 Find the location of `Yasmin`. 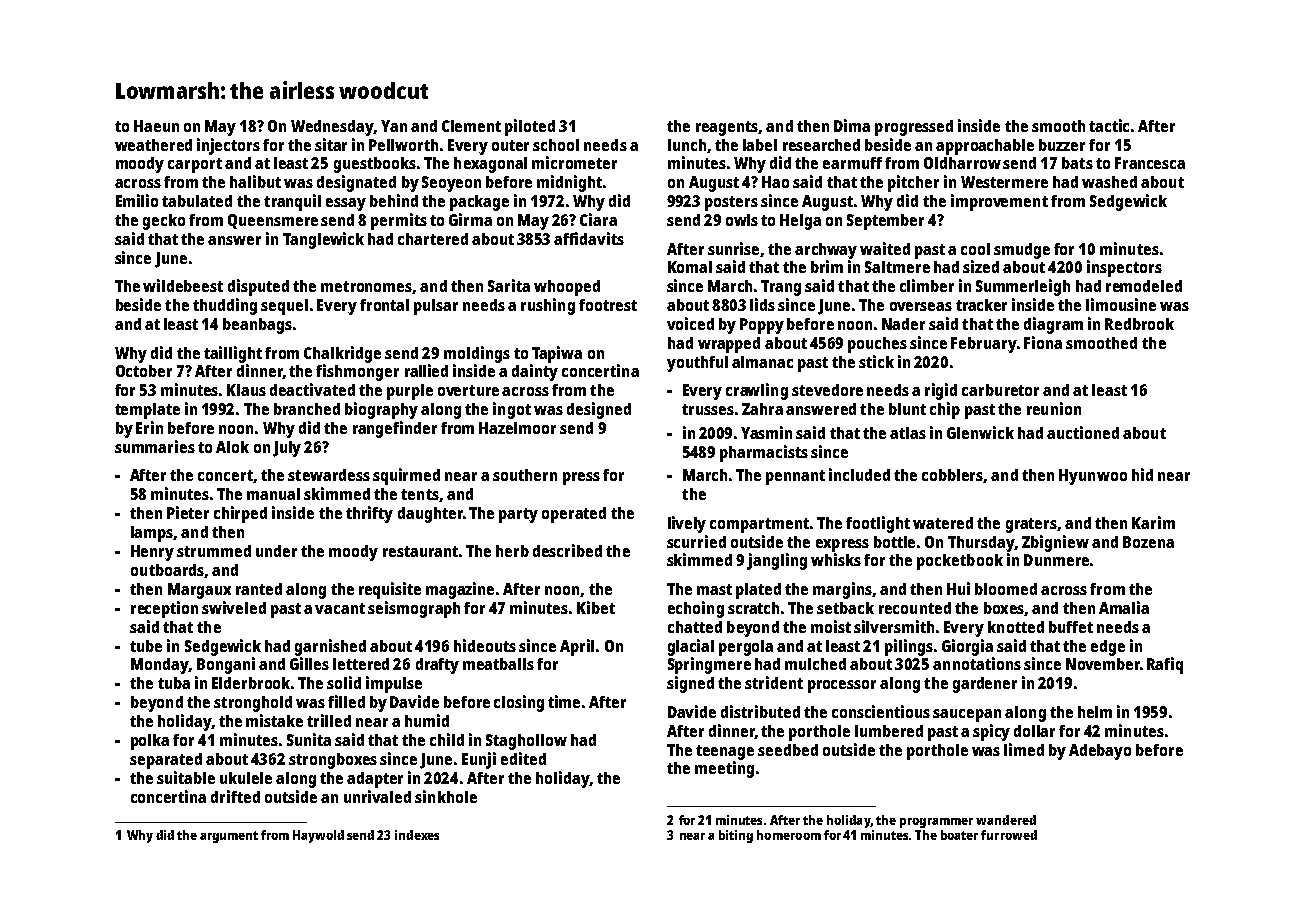

Yasmin is located at coordinates (766, 432).
